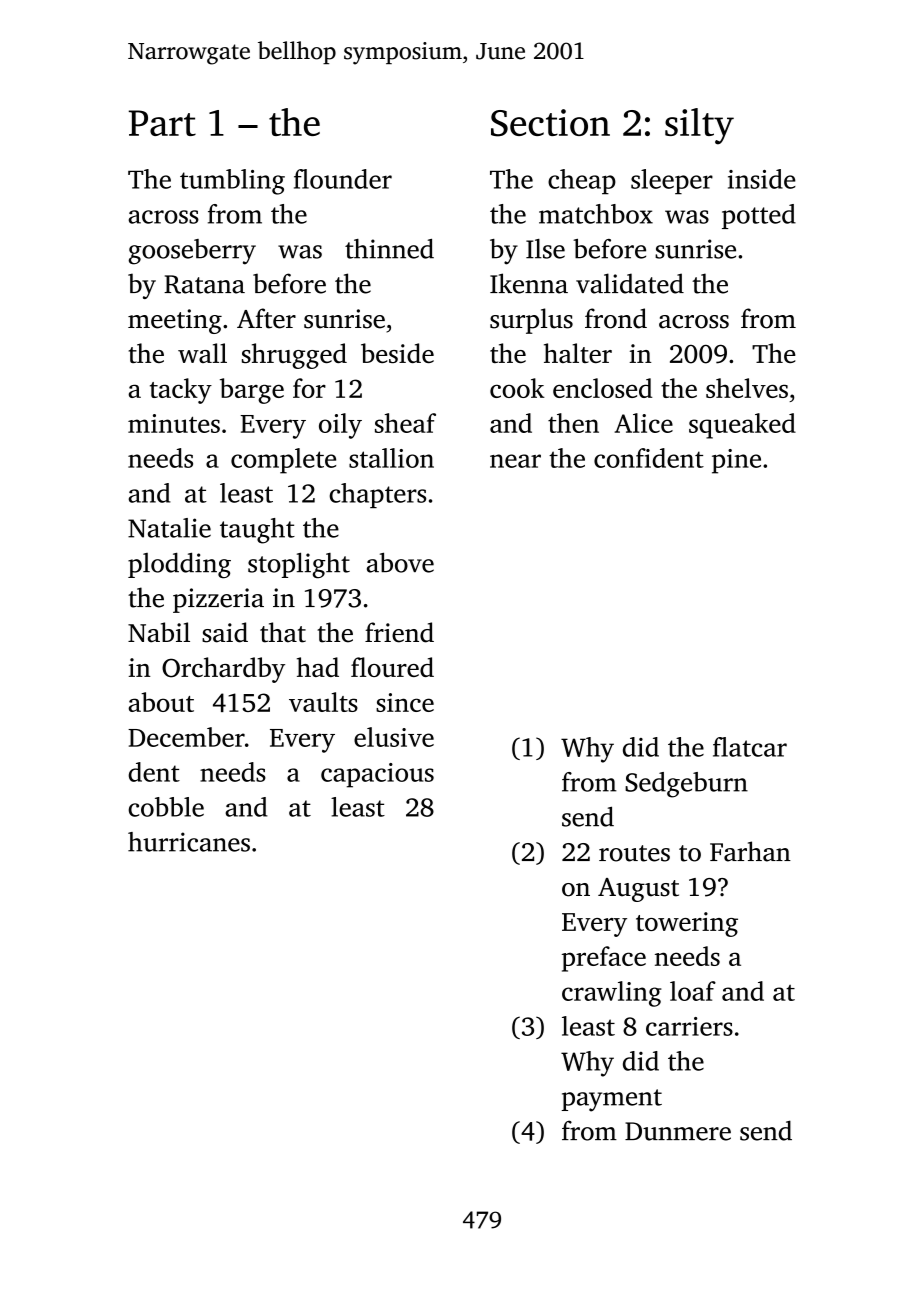 The width and height of the screenshot is (924, 1311). I want to click on inside, so click(762, 179).
